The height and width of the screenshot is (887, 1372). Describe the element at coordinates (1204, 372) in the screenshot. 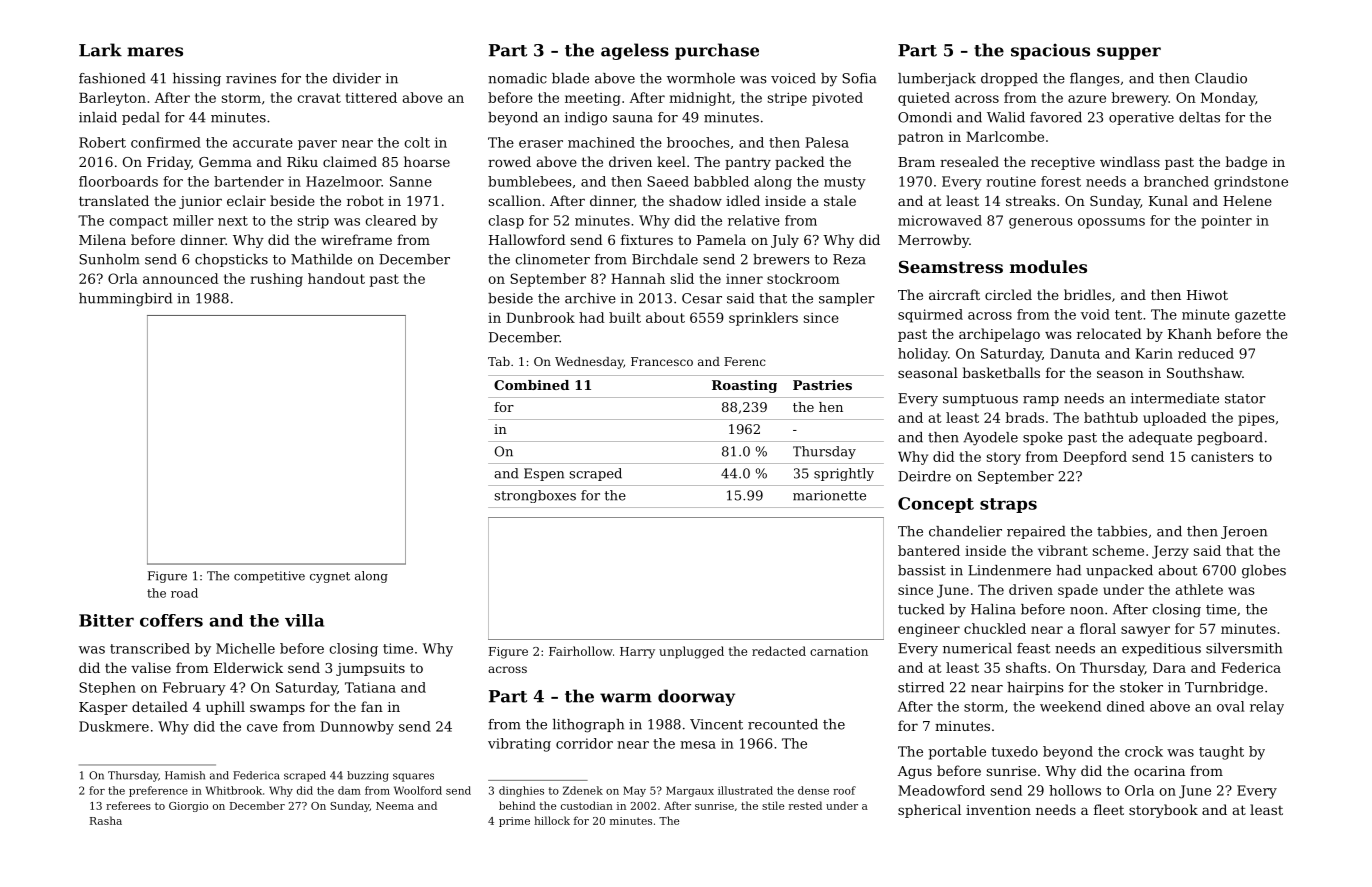

I see `Southshaw` at that location.
